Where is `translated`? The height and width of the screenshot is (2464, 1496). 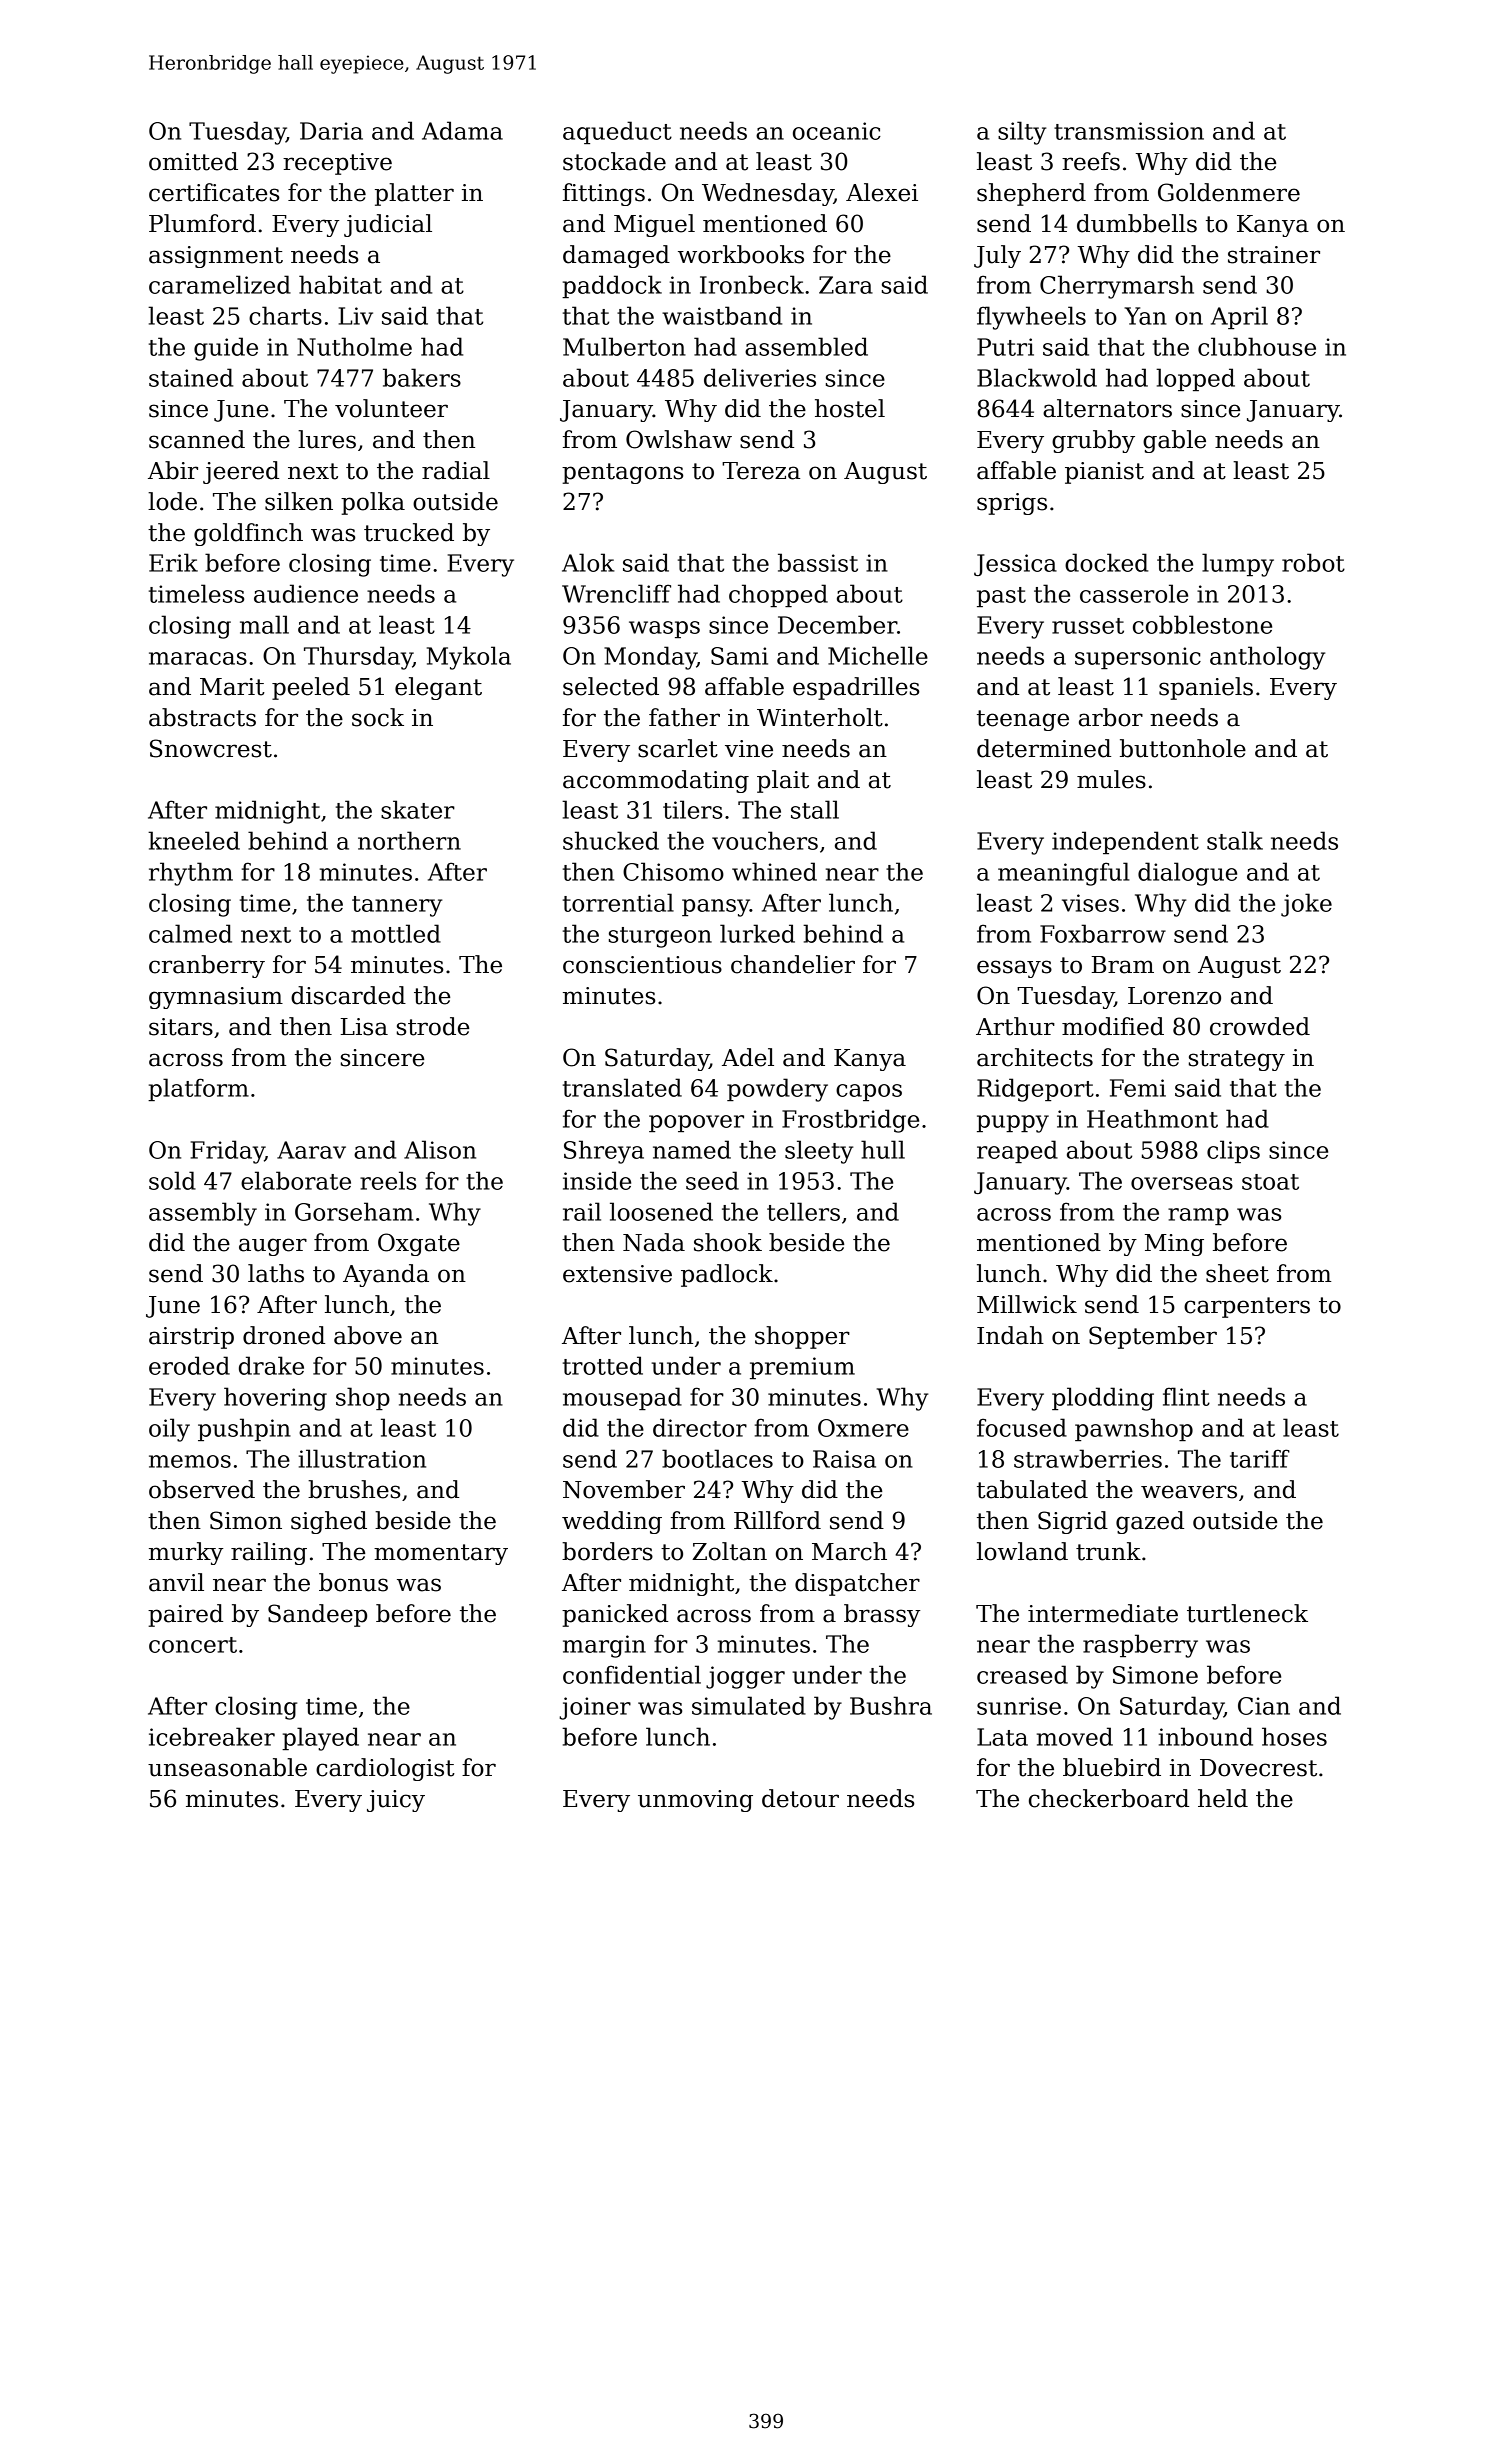 translated is located at coordinates (622, 1087).
